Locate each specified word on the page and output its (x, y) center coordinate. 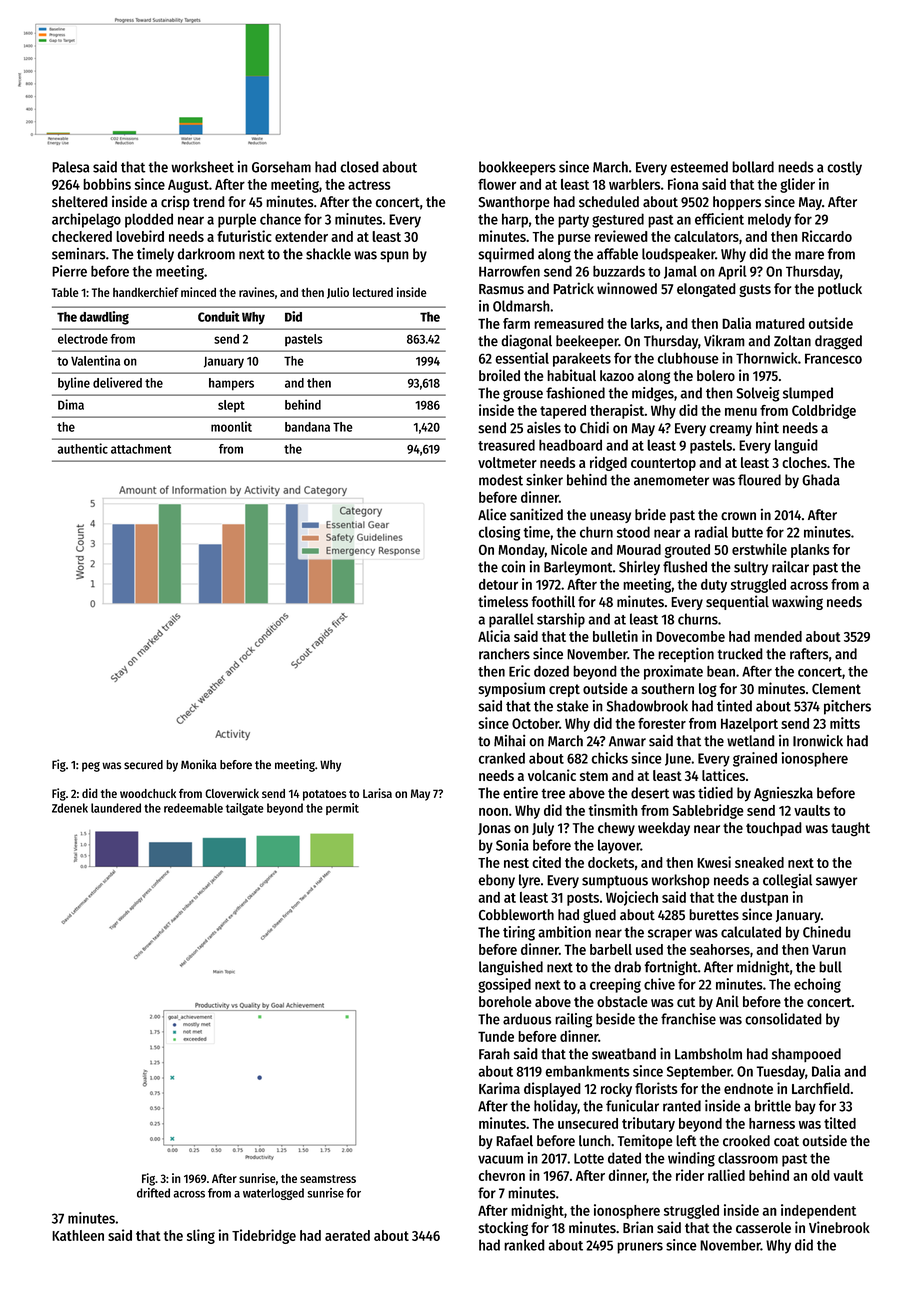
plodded (149, 220)
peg (91, 767)
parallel (511, 620)
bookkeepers (517, 168)
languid (796, 446)
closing (499, 533)
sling (201, 1236)
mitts (845, 723)
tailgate (245, 809)
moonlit (231, 426)
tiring (519, 933)
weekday (664, 829)
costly (844, 168)
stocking (503, 1228)
